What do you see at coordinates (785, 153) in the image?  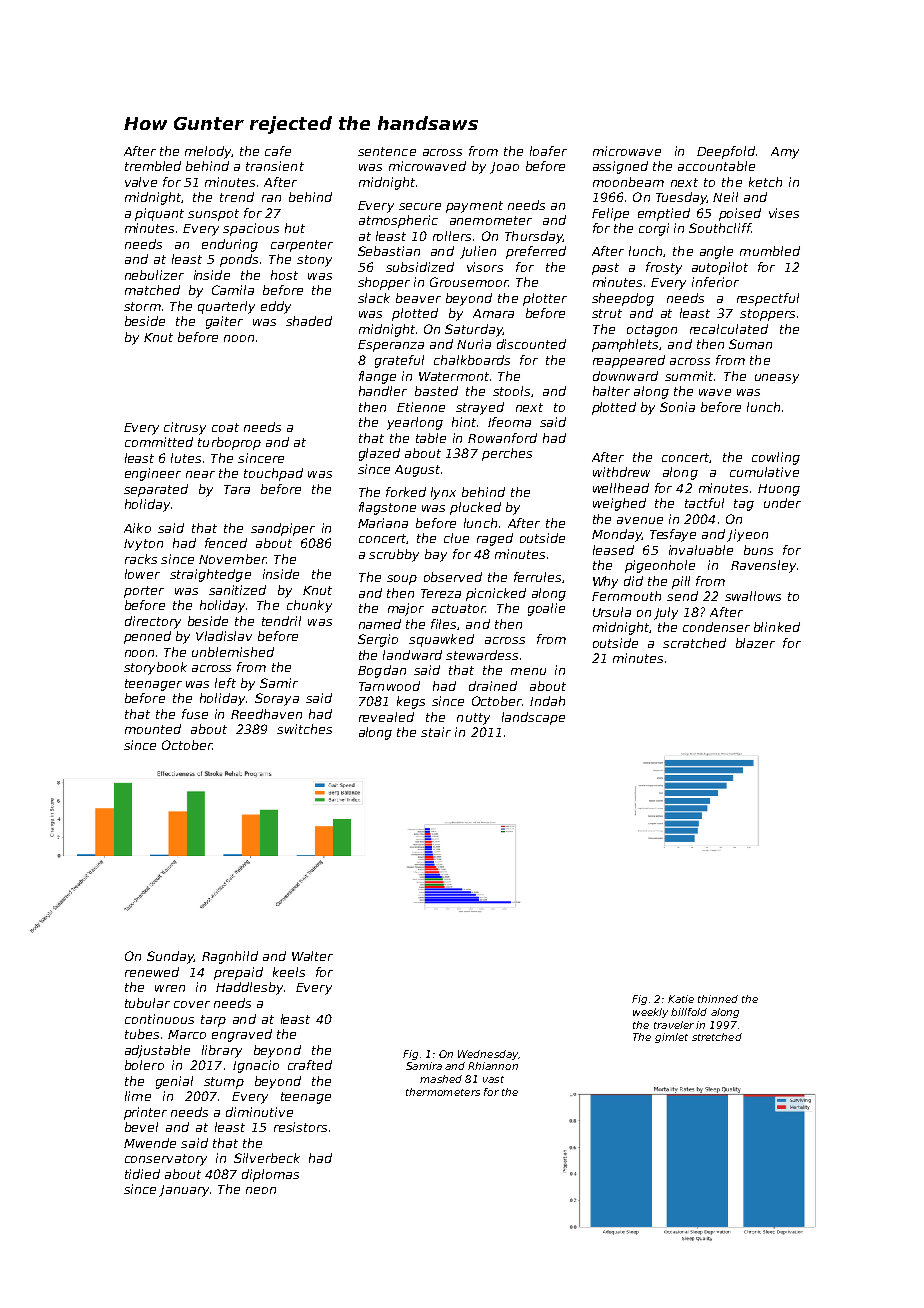 I see `Amy` at bounding box center [785, 153].
